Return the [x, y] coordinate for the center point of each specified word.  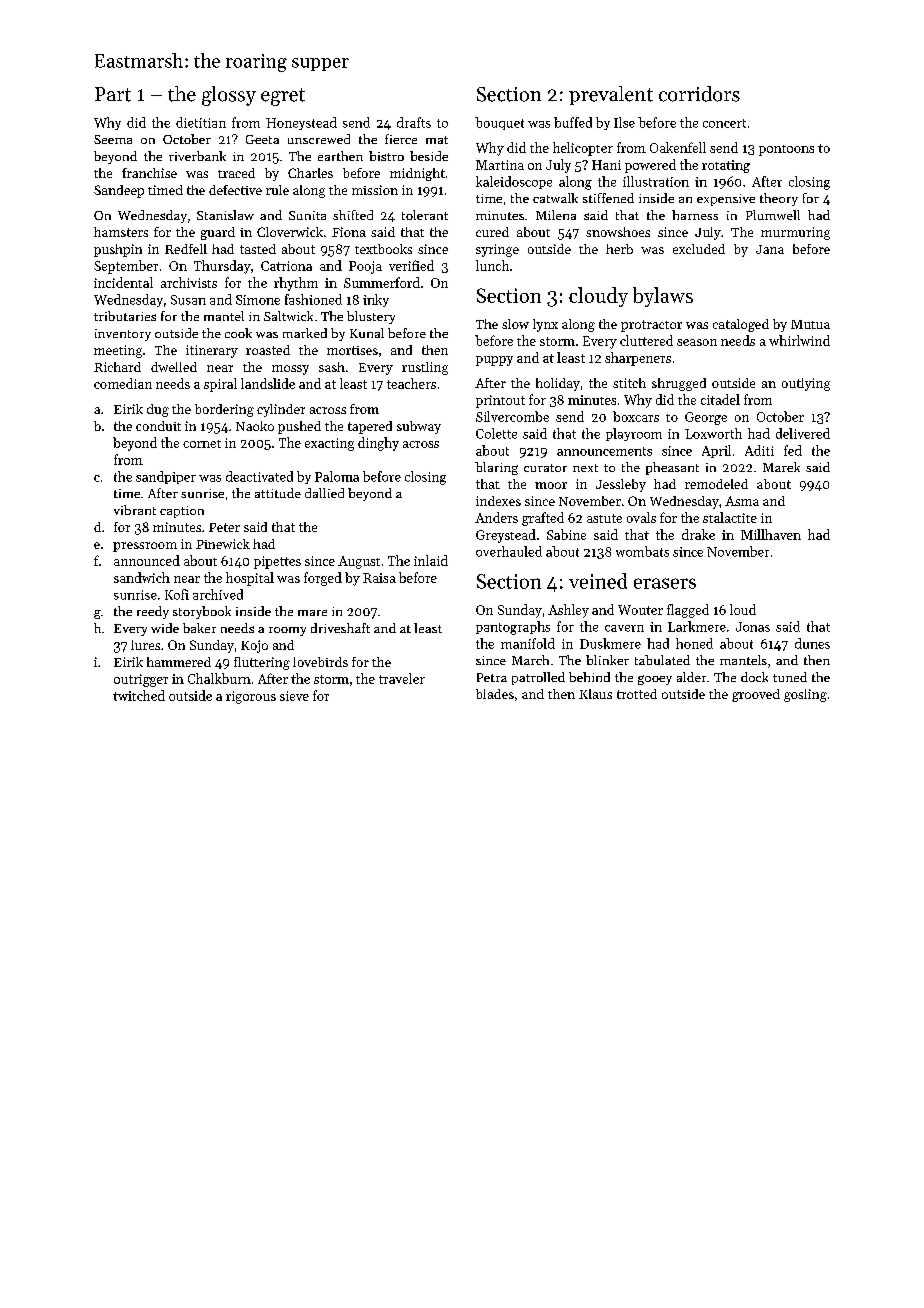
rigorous [251, 697]
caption [182, 512]
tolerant [425, 215]
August [359, 562]
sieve [294, 696]
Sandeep [119, 191]
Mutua [810, 324]
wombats [642, 551]
